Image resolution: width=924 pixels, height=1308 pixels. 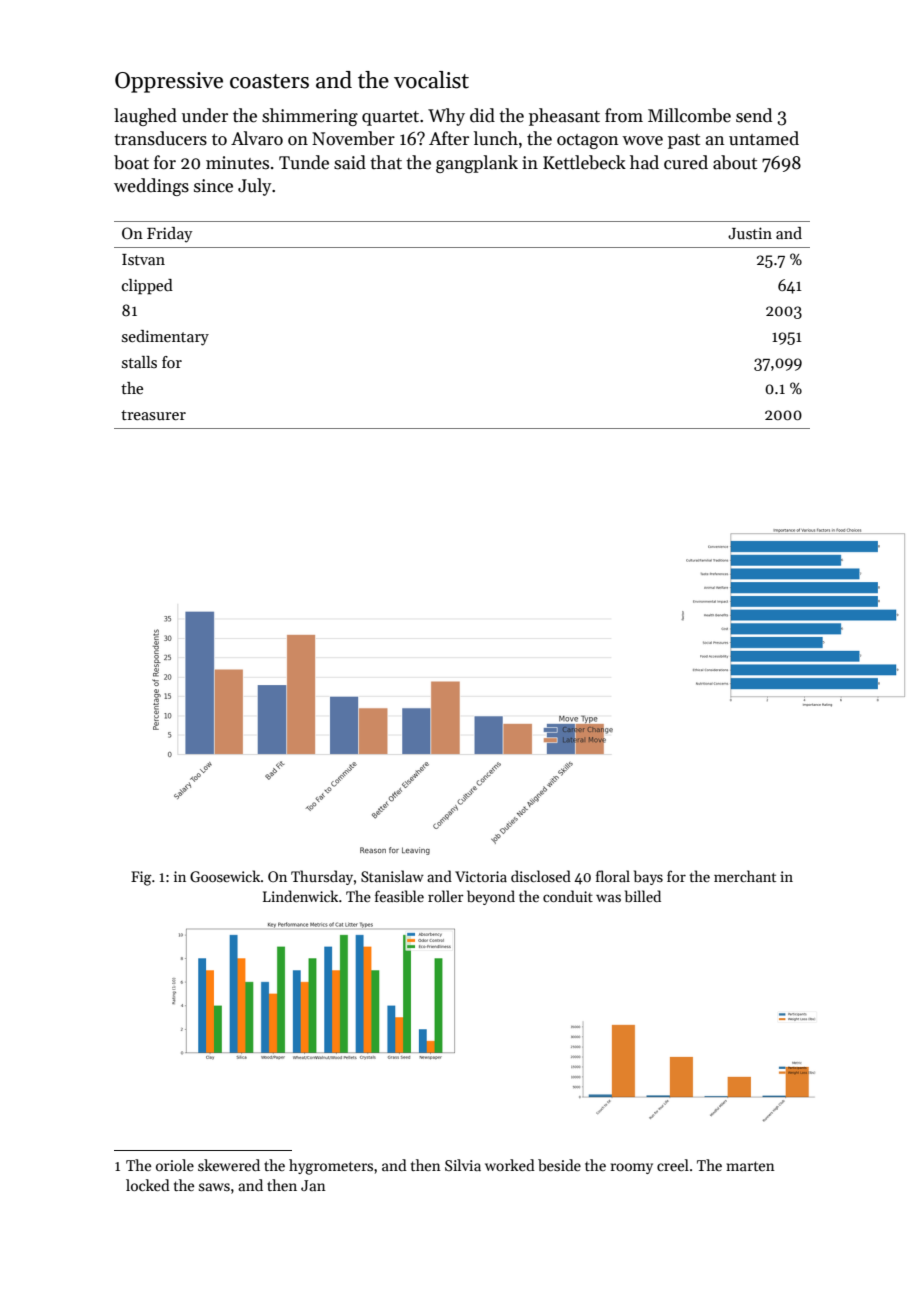 I want to click on creel, so click(x=673, y=1165).
